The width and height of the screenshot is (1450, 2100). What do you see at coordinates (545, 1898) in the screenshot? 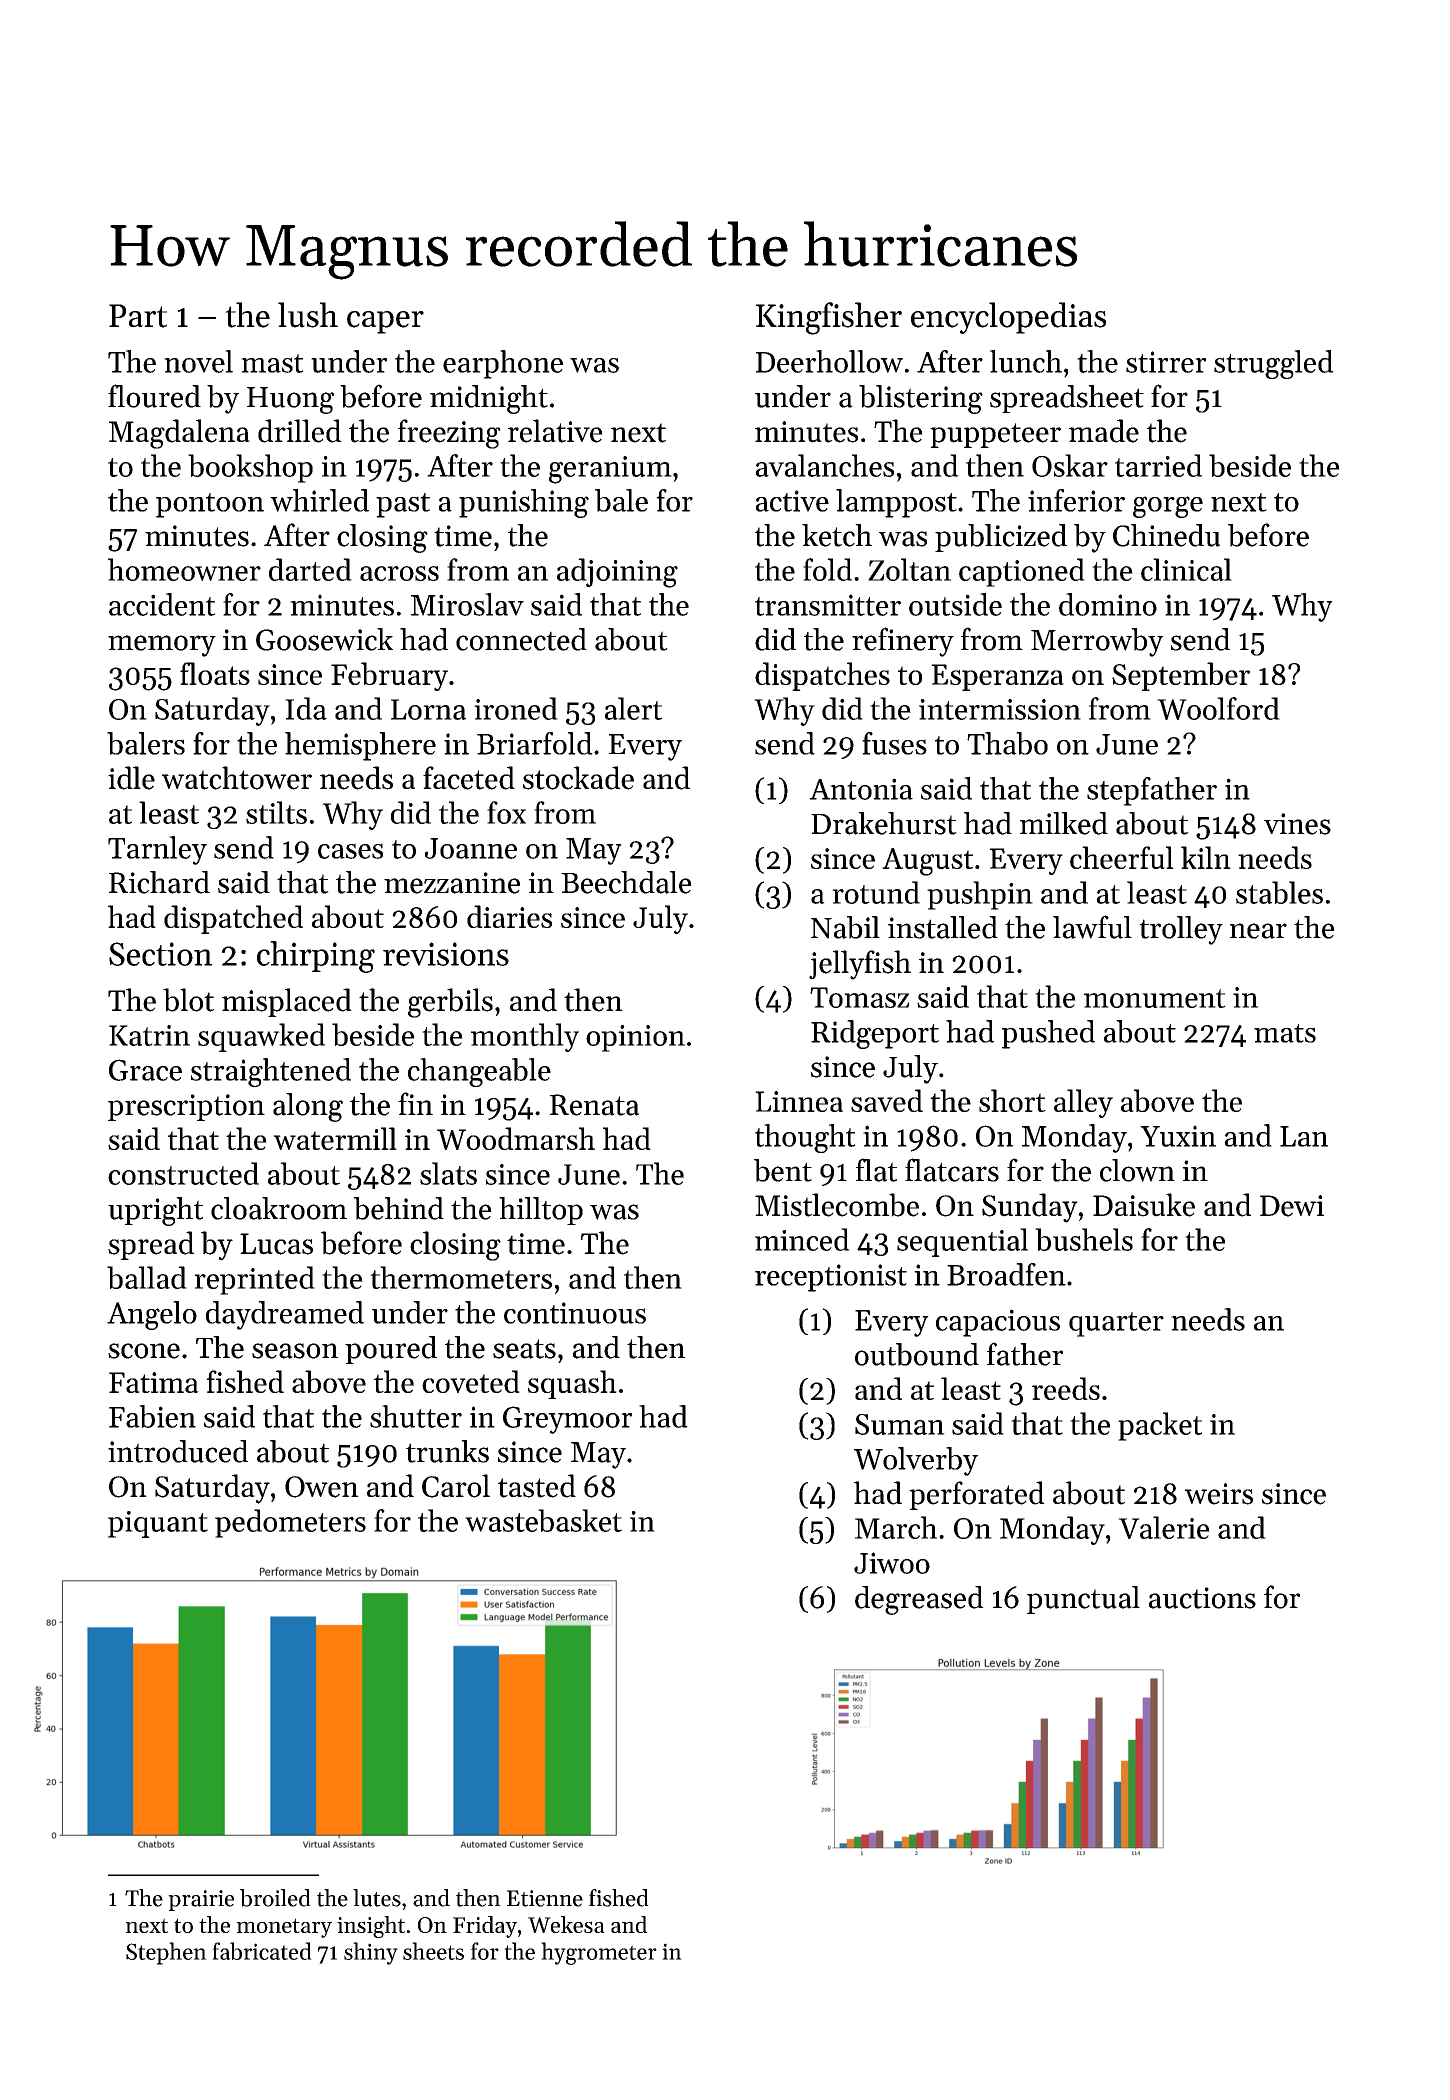
I see `Etienne` at bounding box center [545, 1898].
